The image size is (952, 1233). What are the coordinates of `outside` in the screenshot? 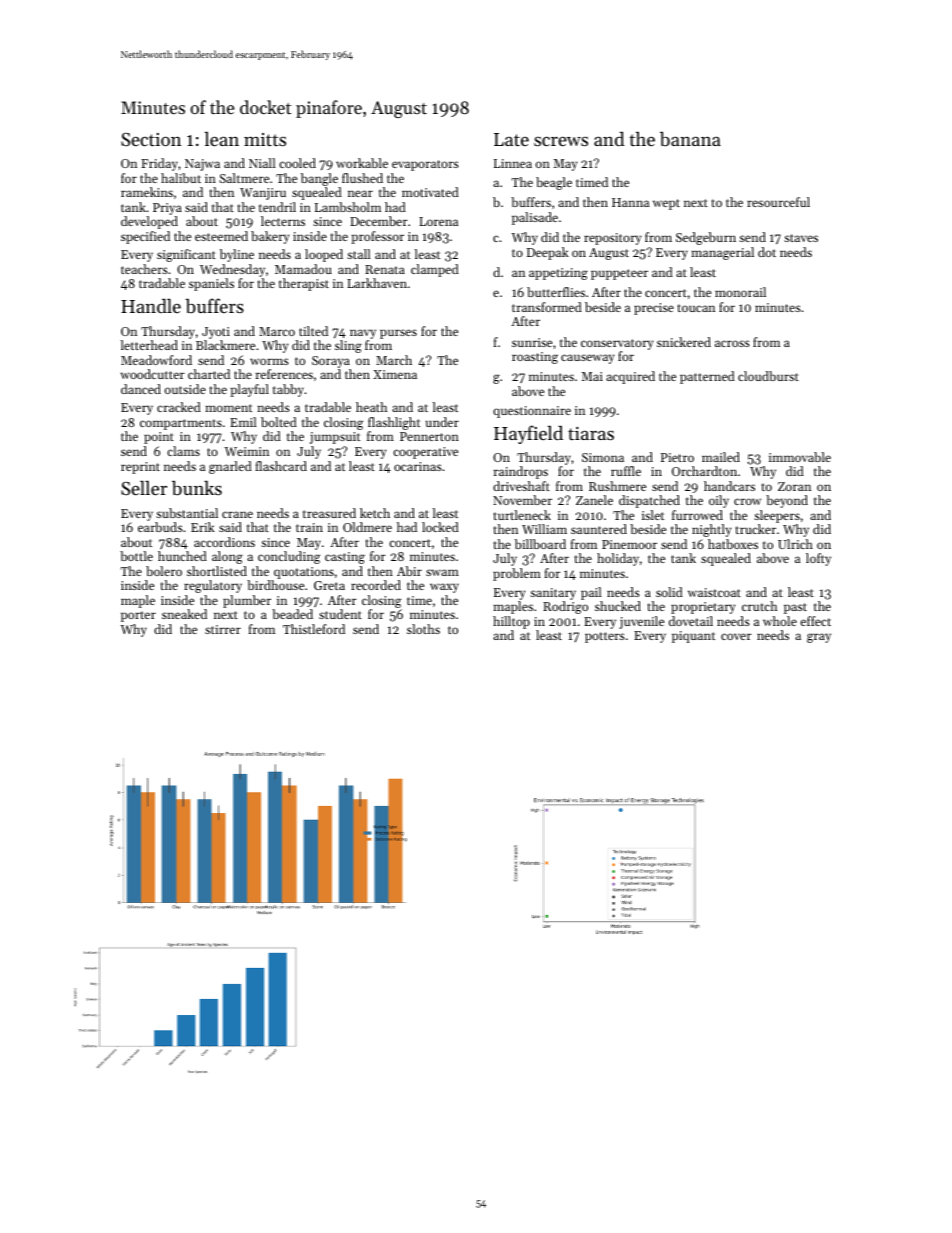 It's located at (185, 389).
